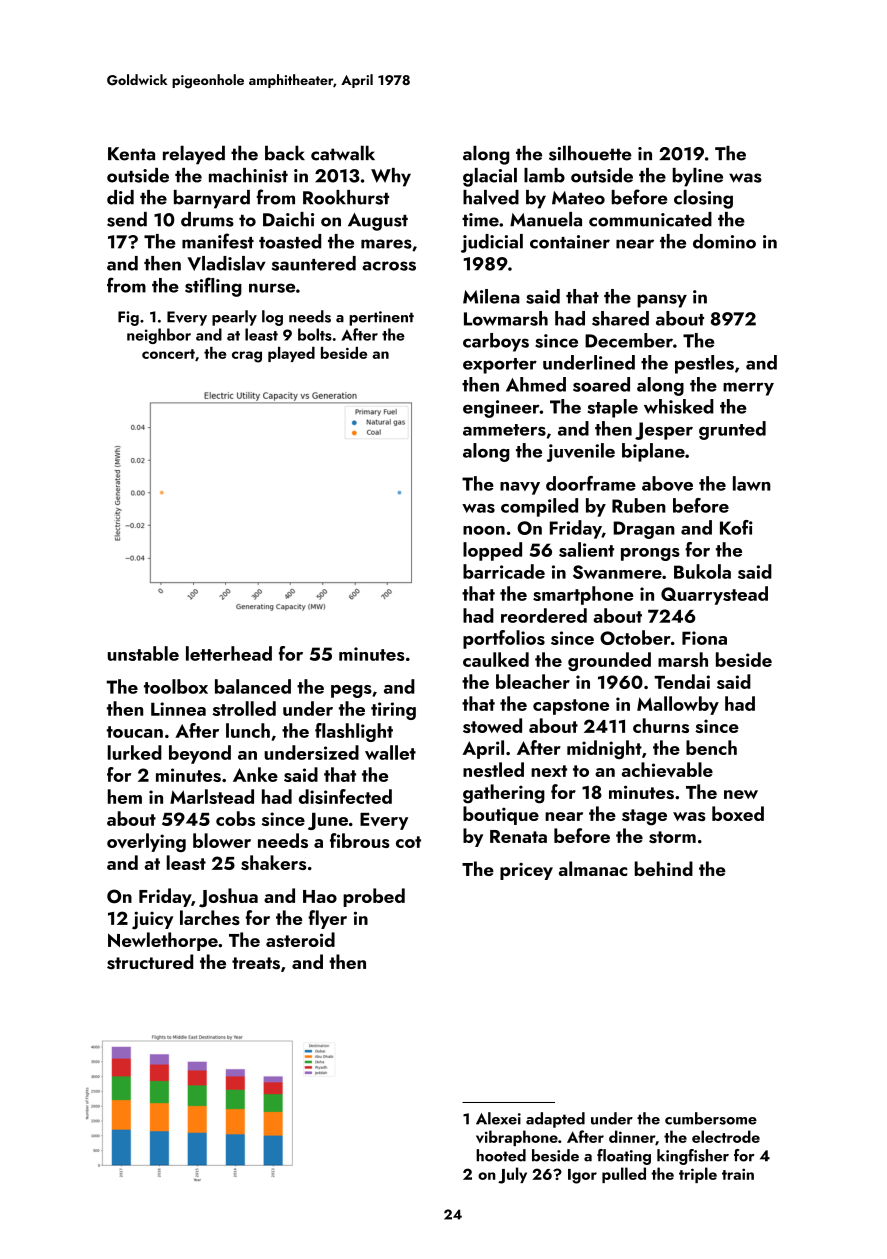 The image size is (887, 1259). I want to click on Vladislav, so click(226, 263).
